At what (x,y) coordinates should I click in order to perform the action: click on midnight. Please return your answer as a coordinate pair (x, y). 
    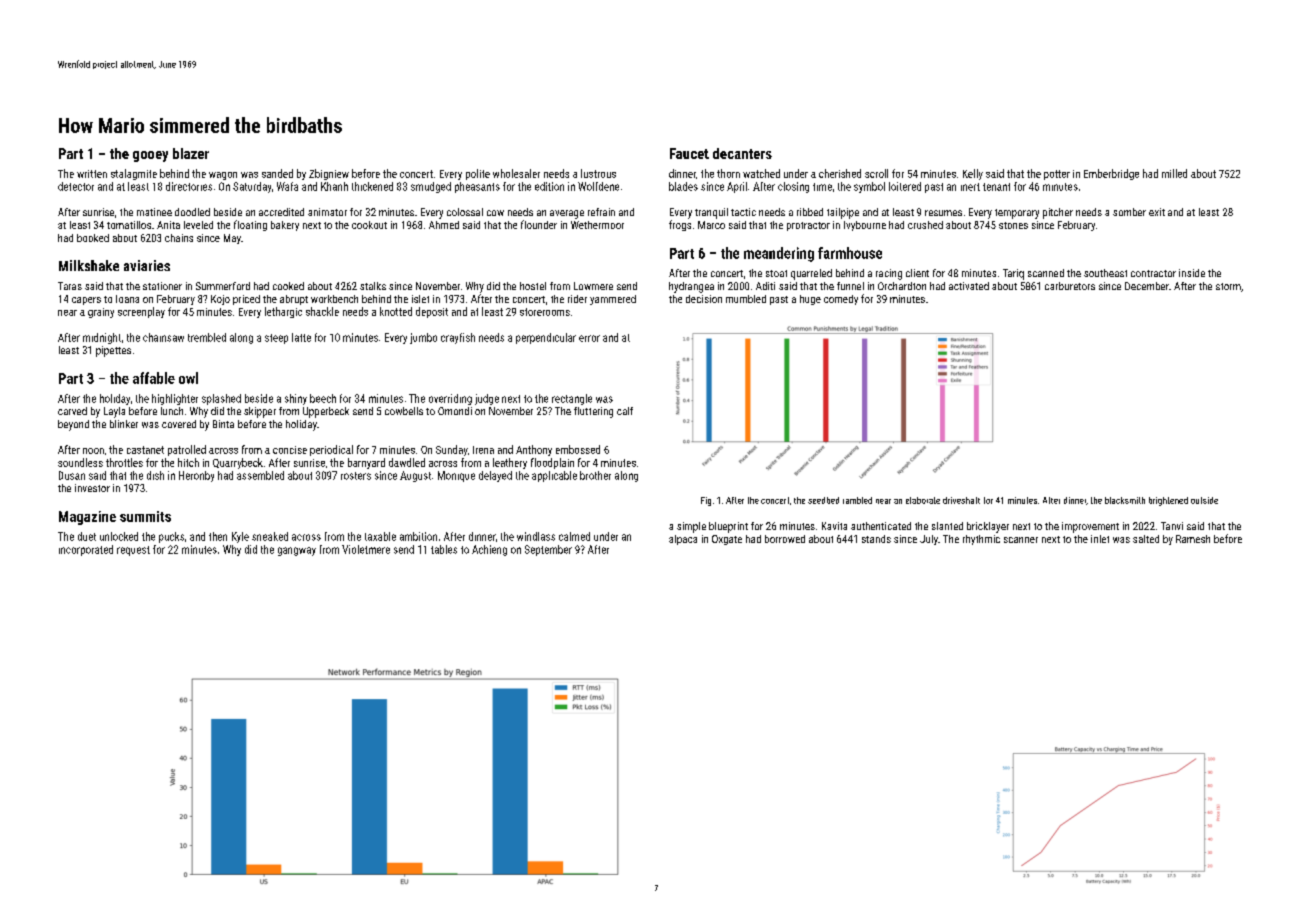
    Looking at the image, I should click on (102, 338).
